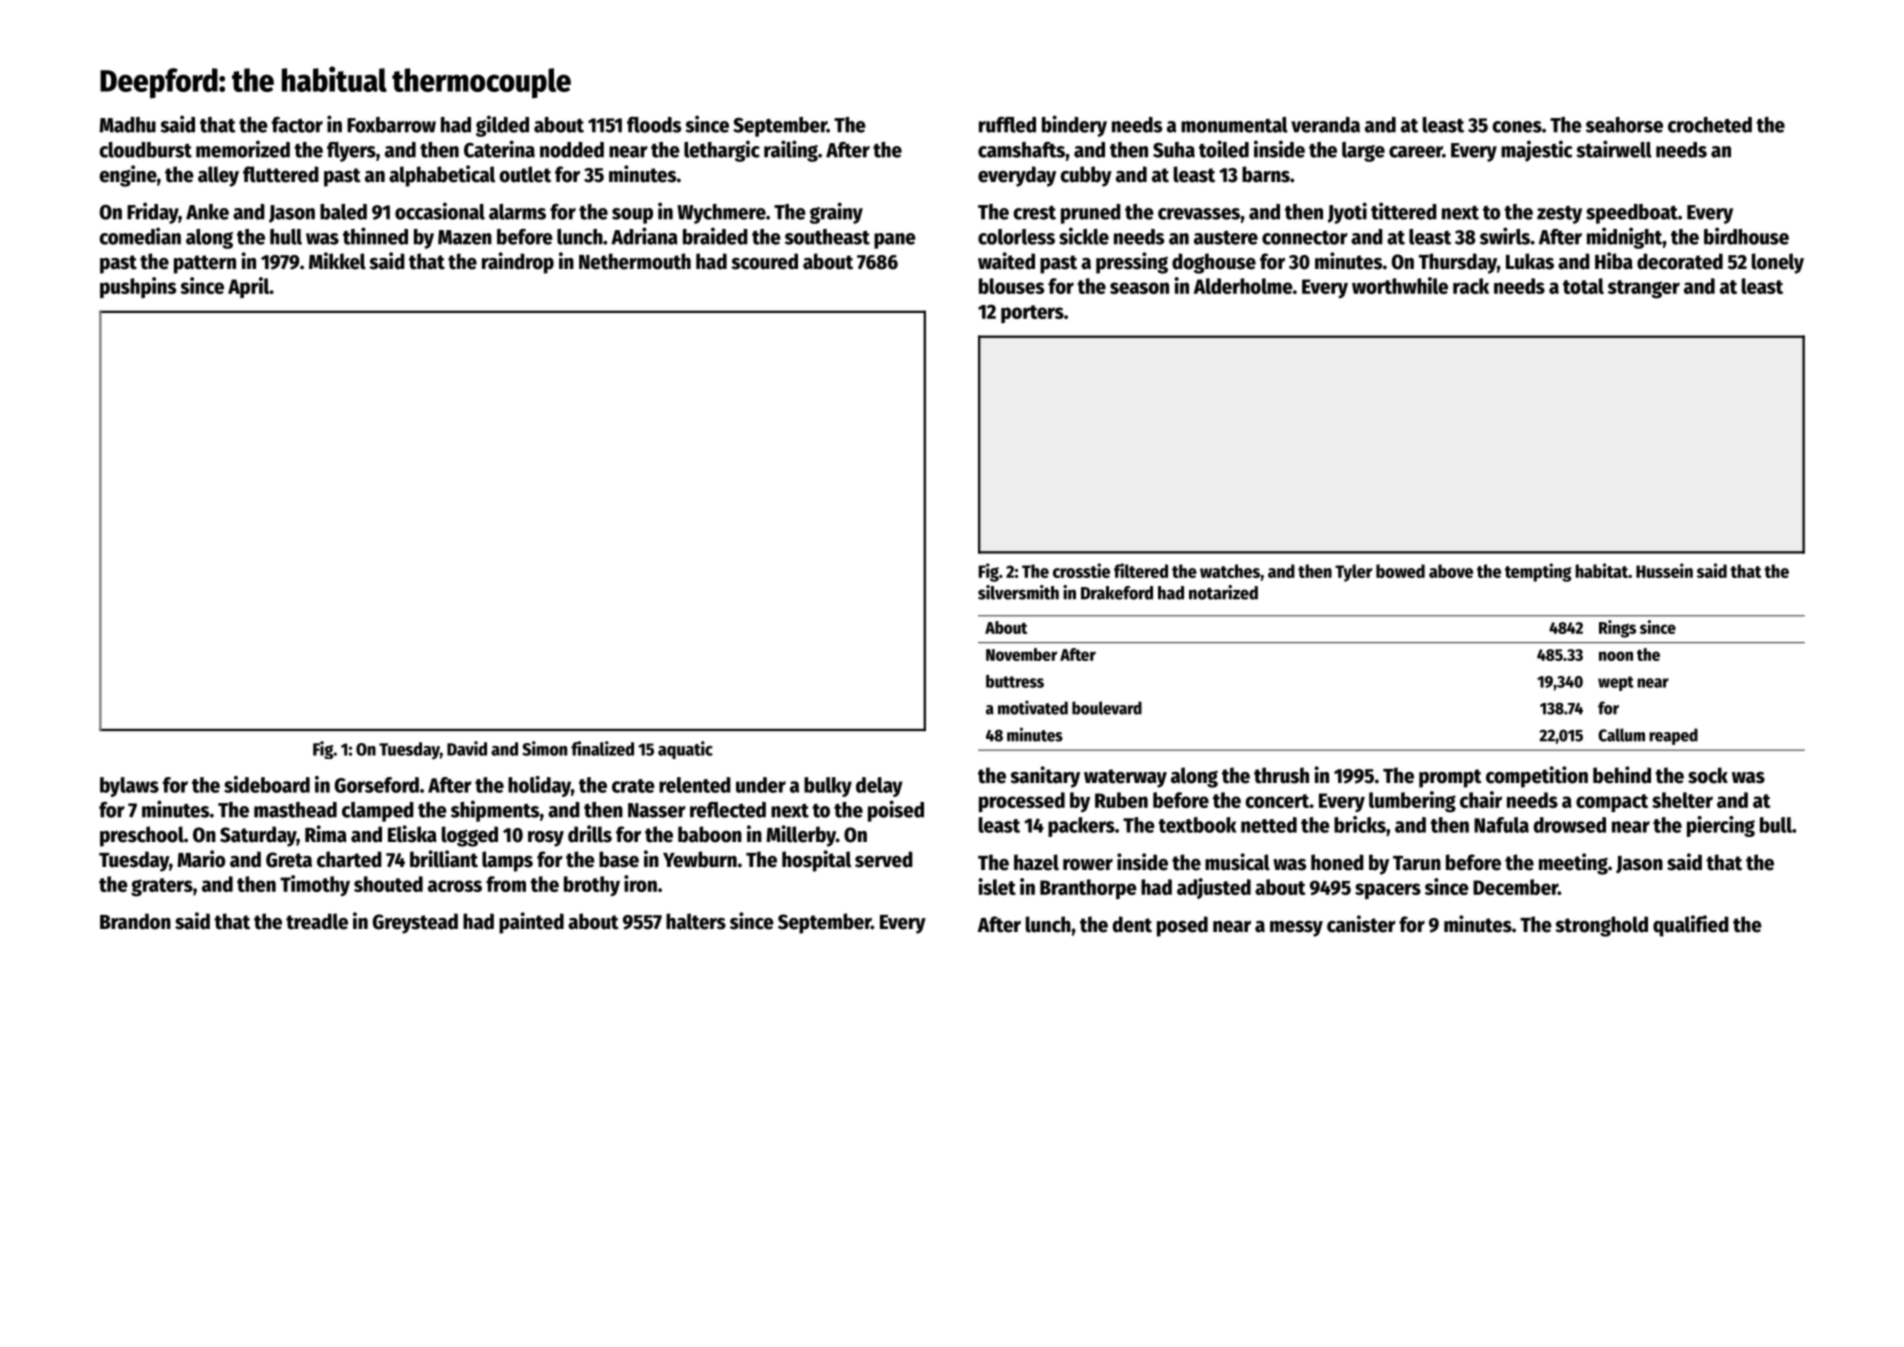 This screenshot has width=1904, height=1347. Describe the element at coordinates (467, 748) in the screenshot. I see `David` at that location.
